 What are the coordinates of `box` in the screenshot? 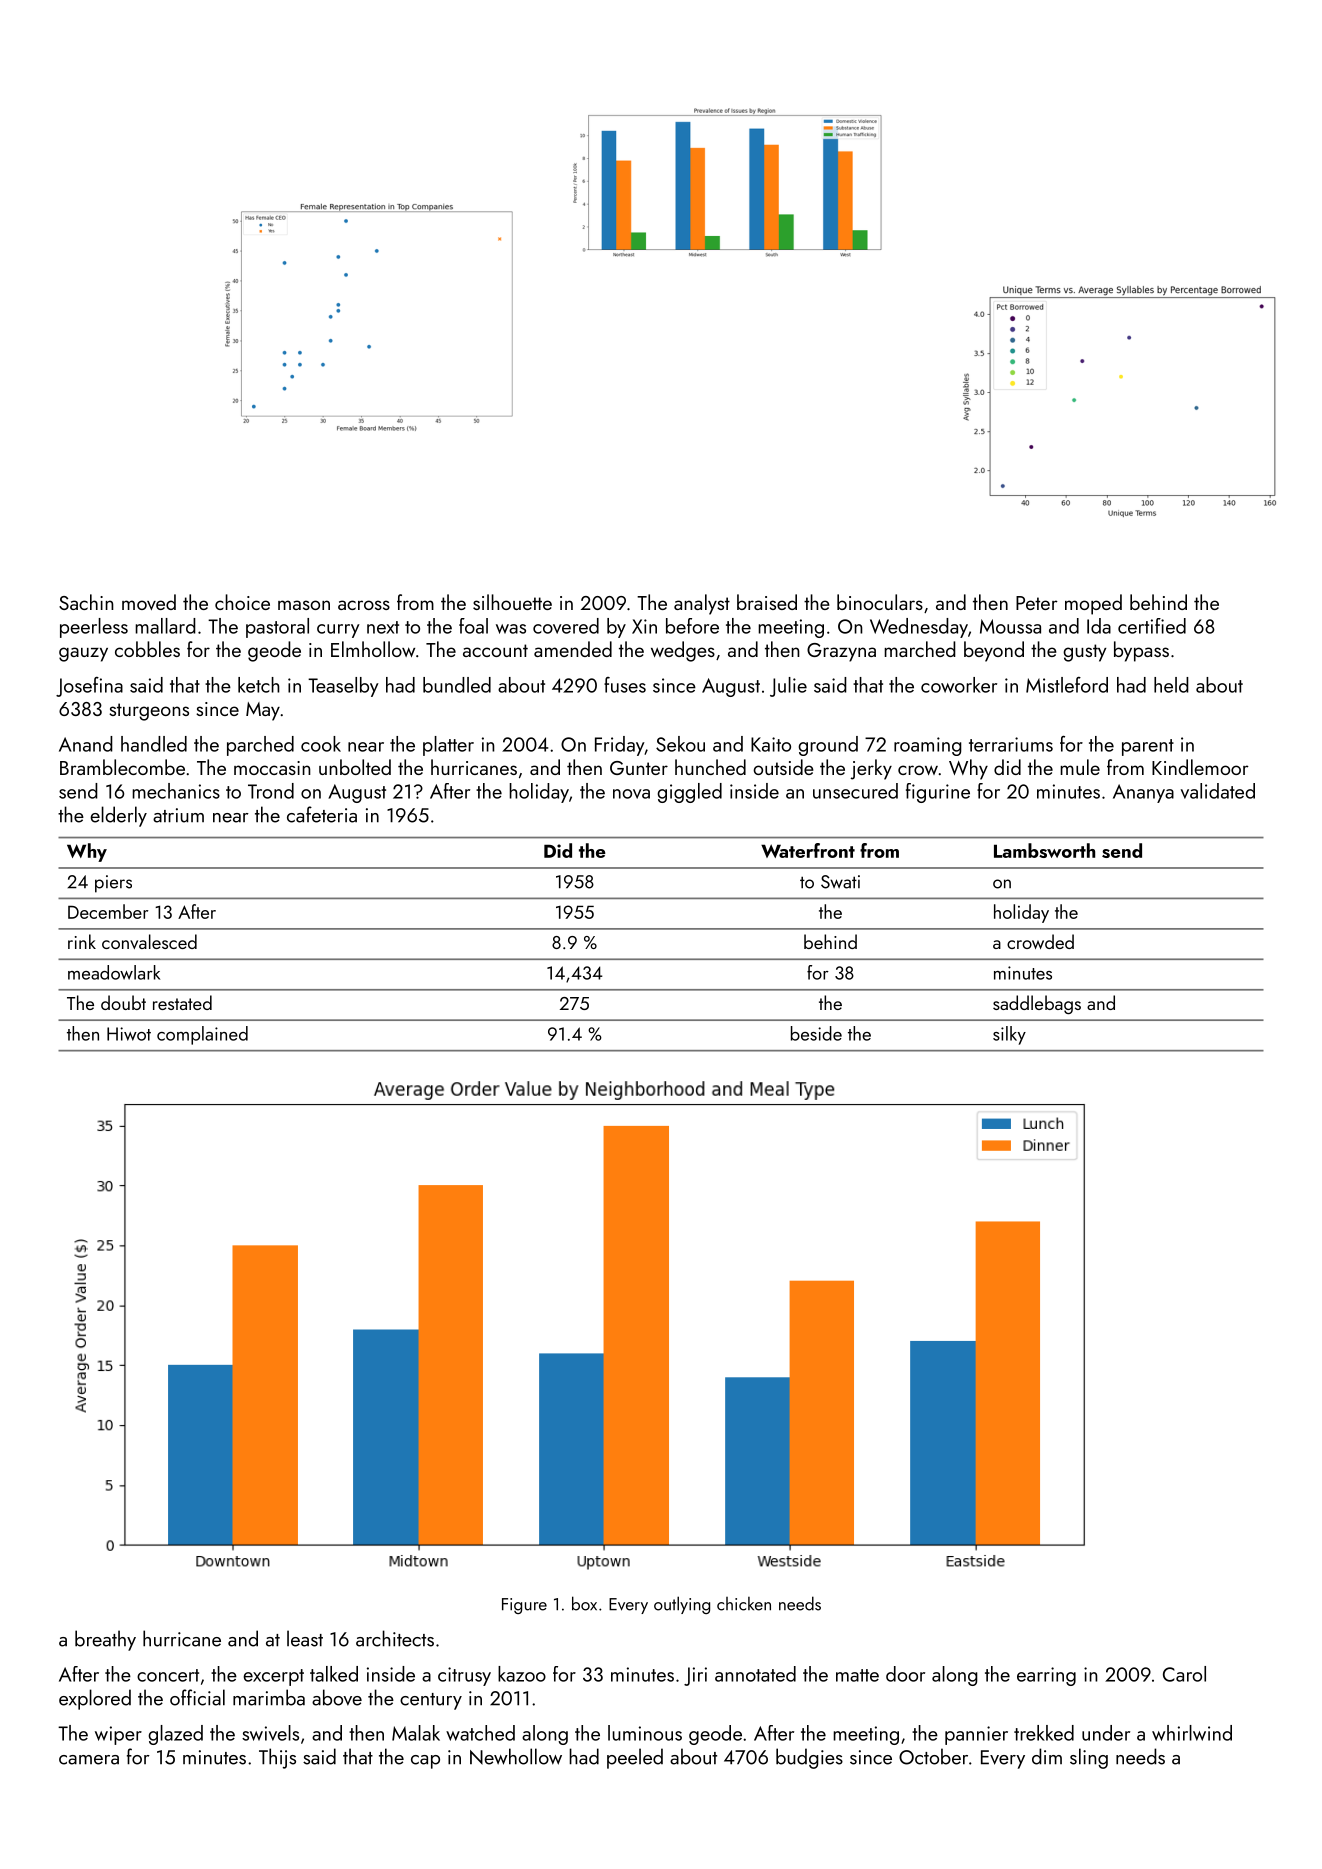 It's located at (584, 1603).
